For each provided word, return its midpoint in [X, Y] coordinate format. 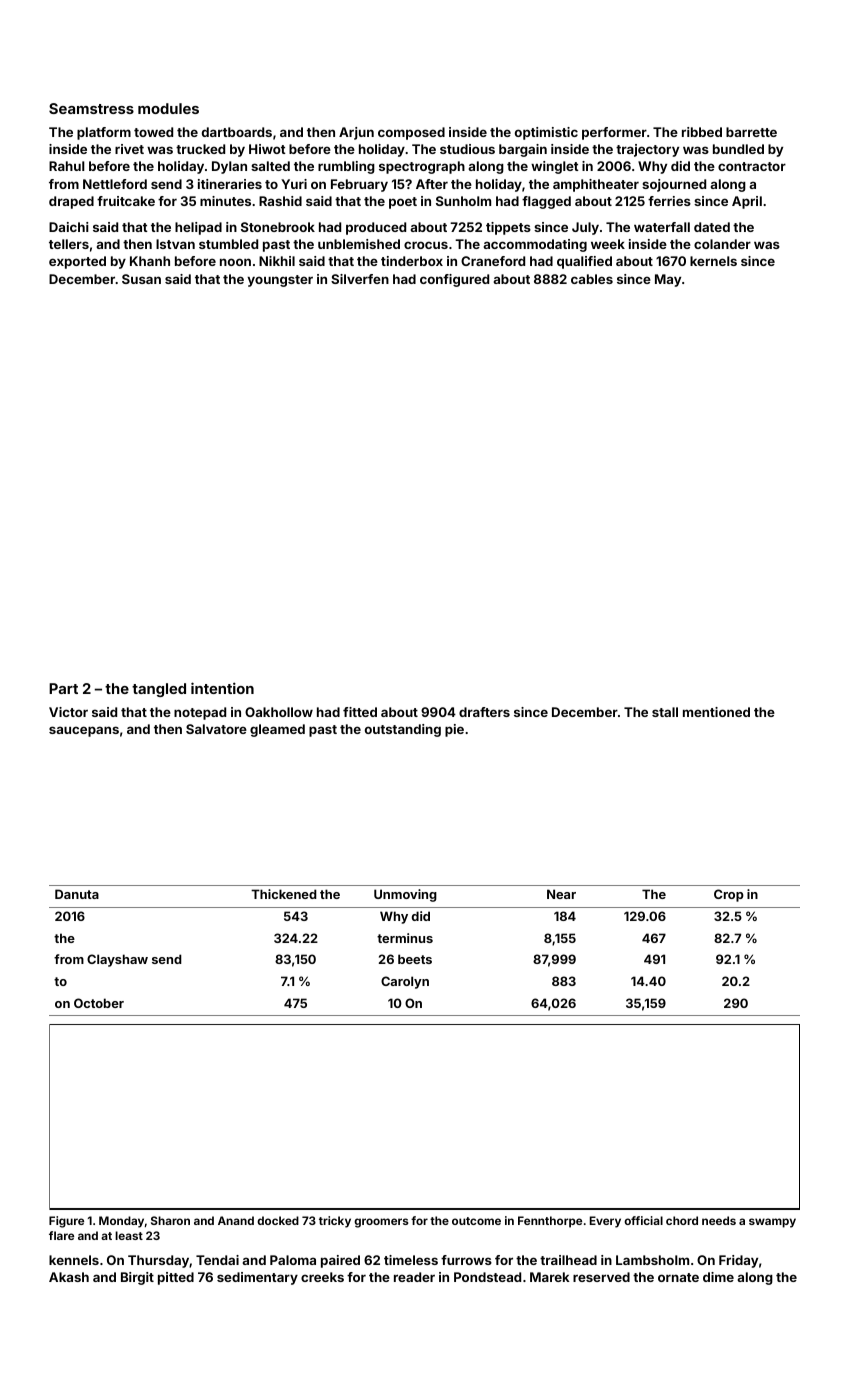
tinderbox [412, 261]
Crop [729, 895]
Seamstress [91, 108]
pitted [176, 1278]
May [668, 280]
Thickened [284, 894]
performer [614, 133]
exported [77, 262]
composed [411, 133]
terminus [405, 938]
